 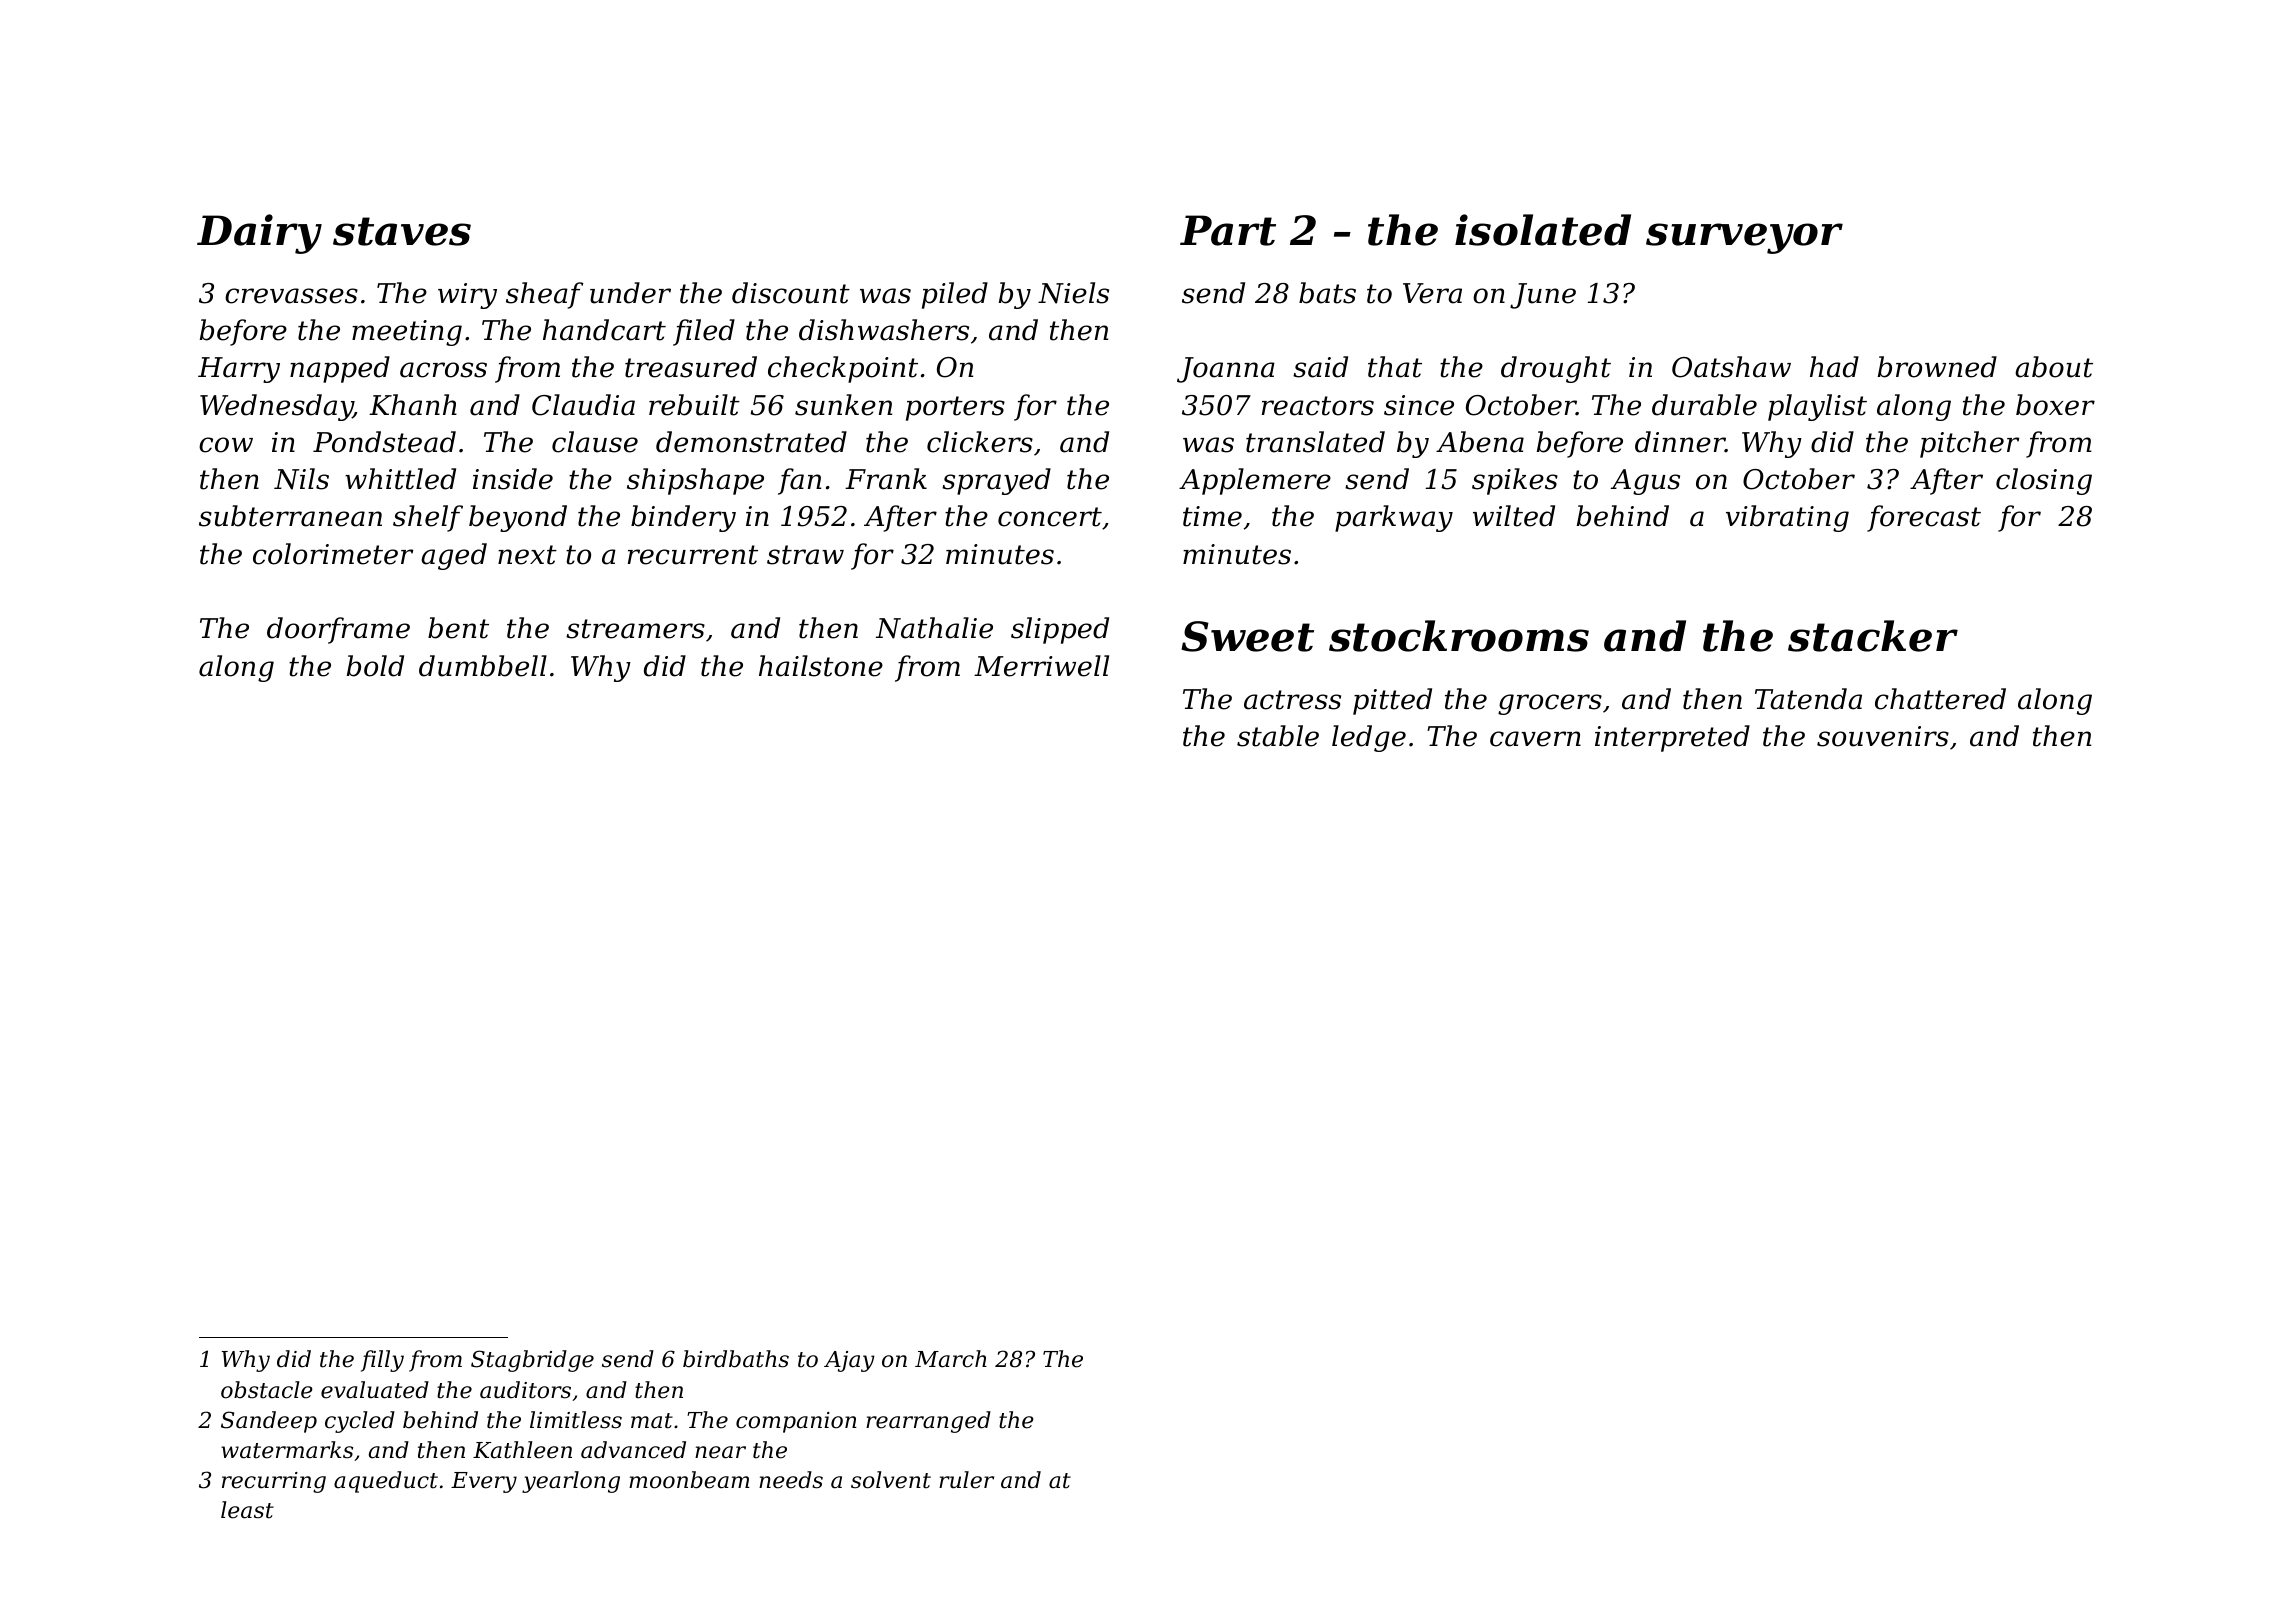 What do you see at coordinates (928, 1422) in the image?
I see `rearranged` at bounding box center [928, 1422].
